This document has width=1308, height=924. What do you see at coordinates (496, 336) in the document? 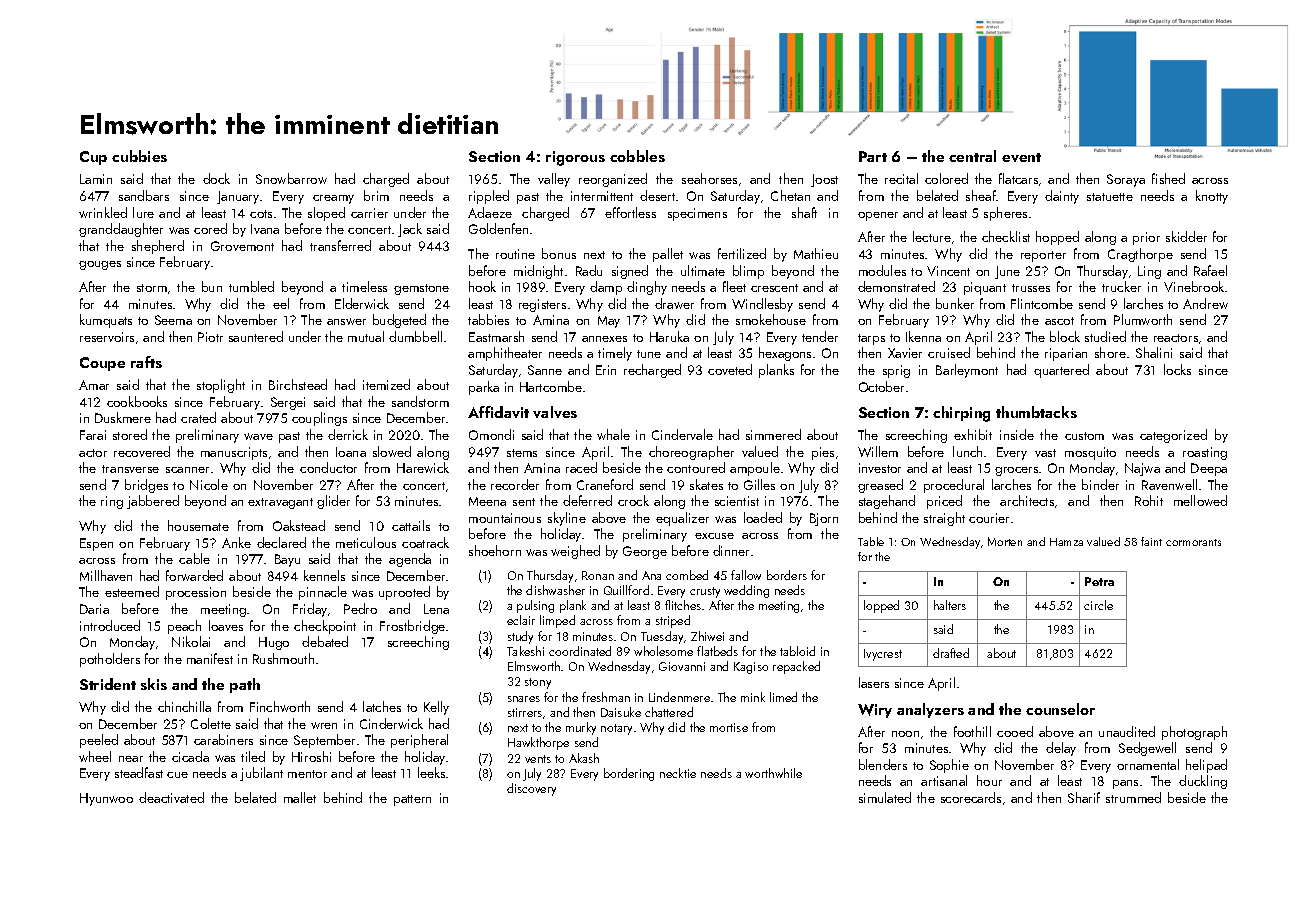
I see `Eastmarsh` at bounding box center [496, 336].
